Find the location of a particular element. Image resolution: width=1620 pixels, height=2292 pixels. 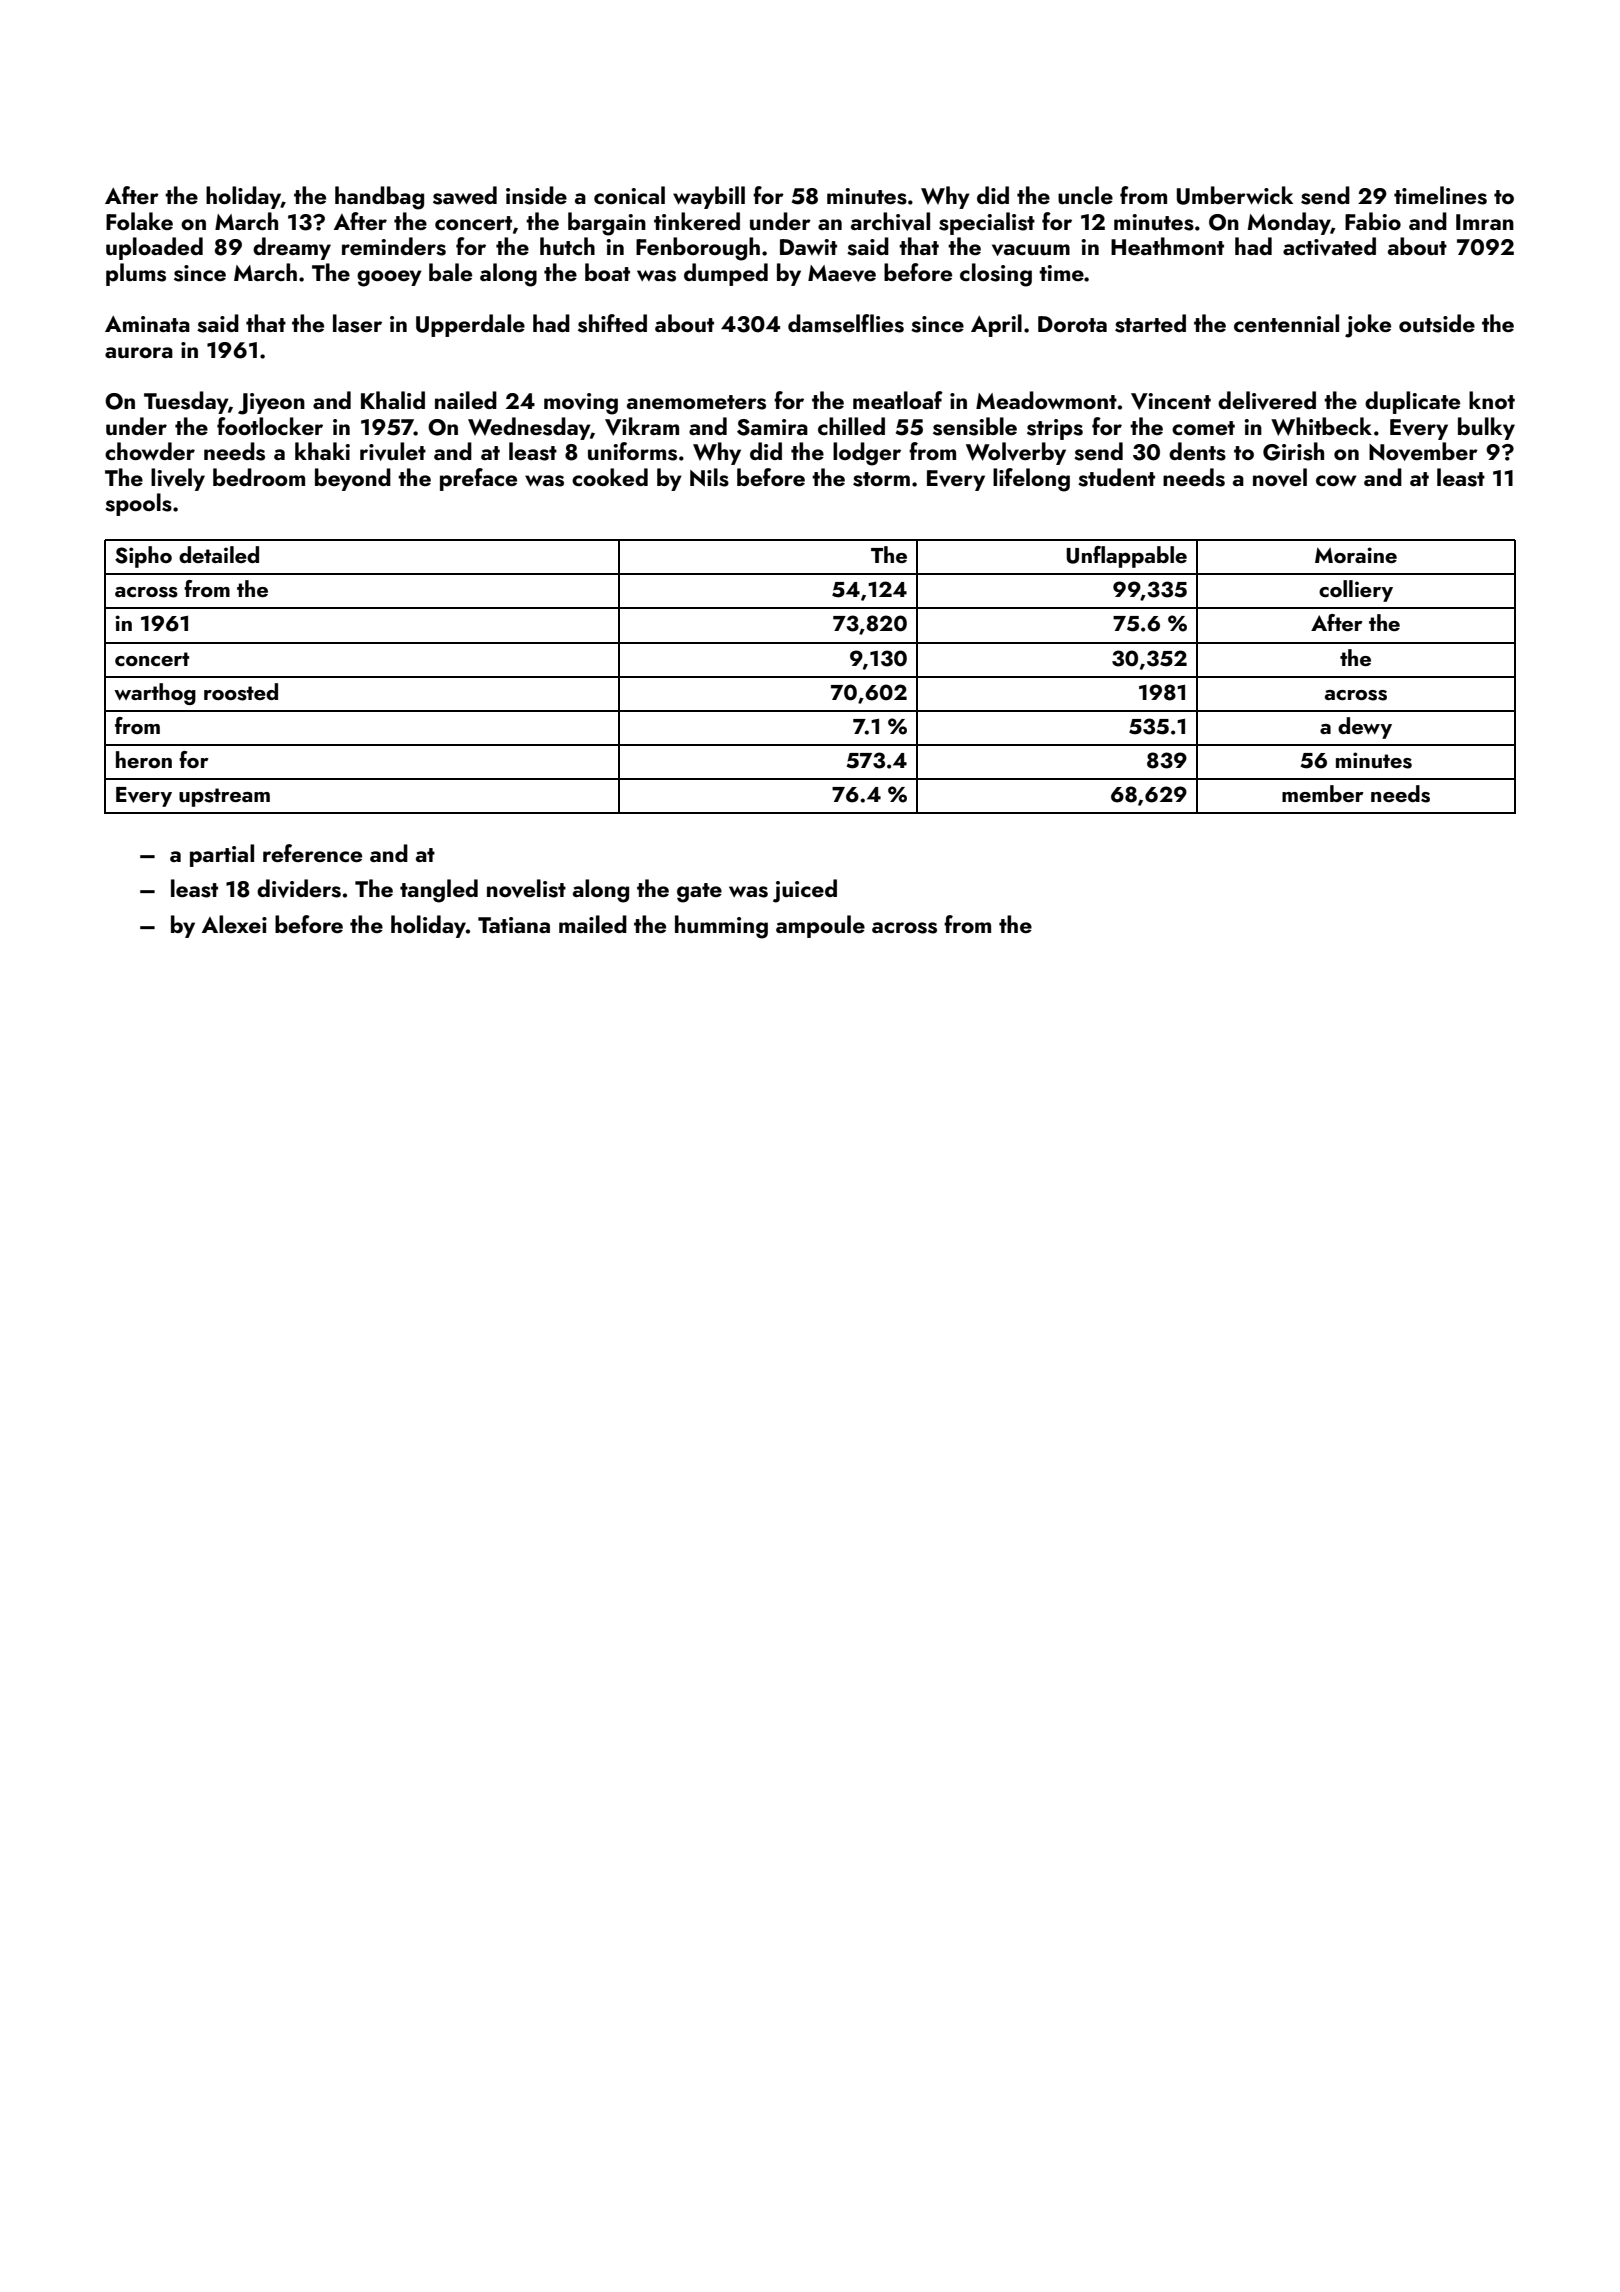

spools is located at coordinates (138, 504).
